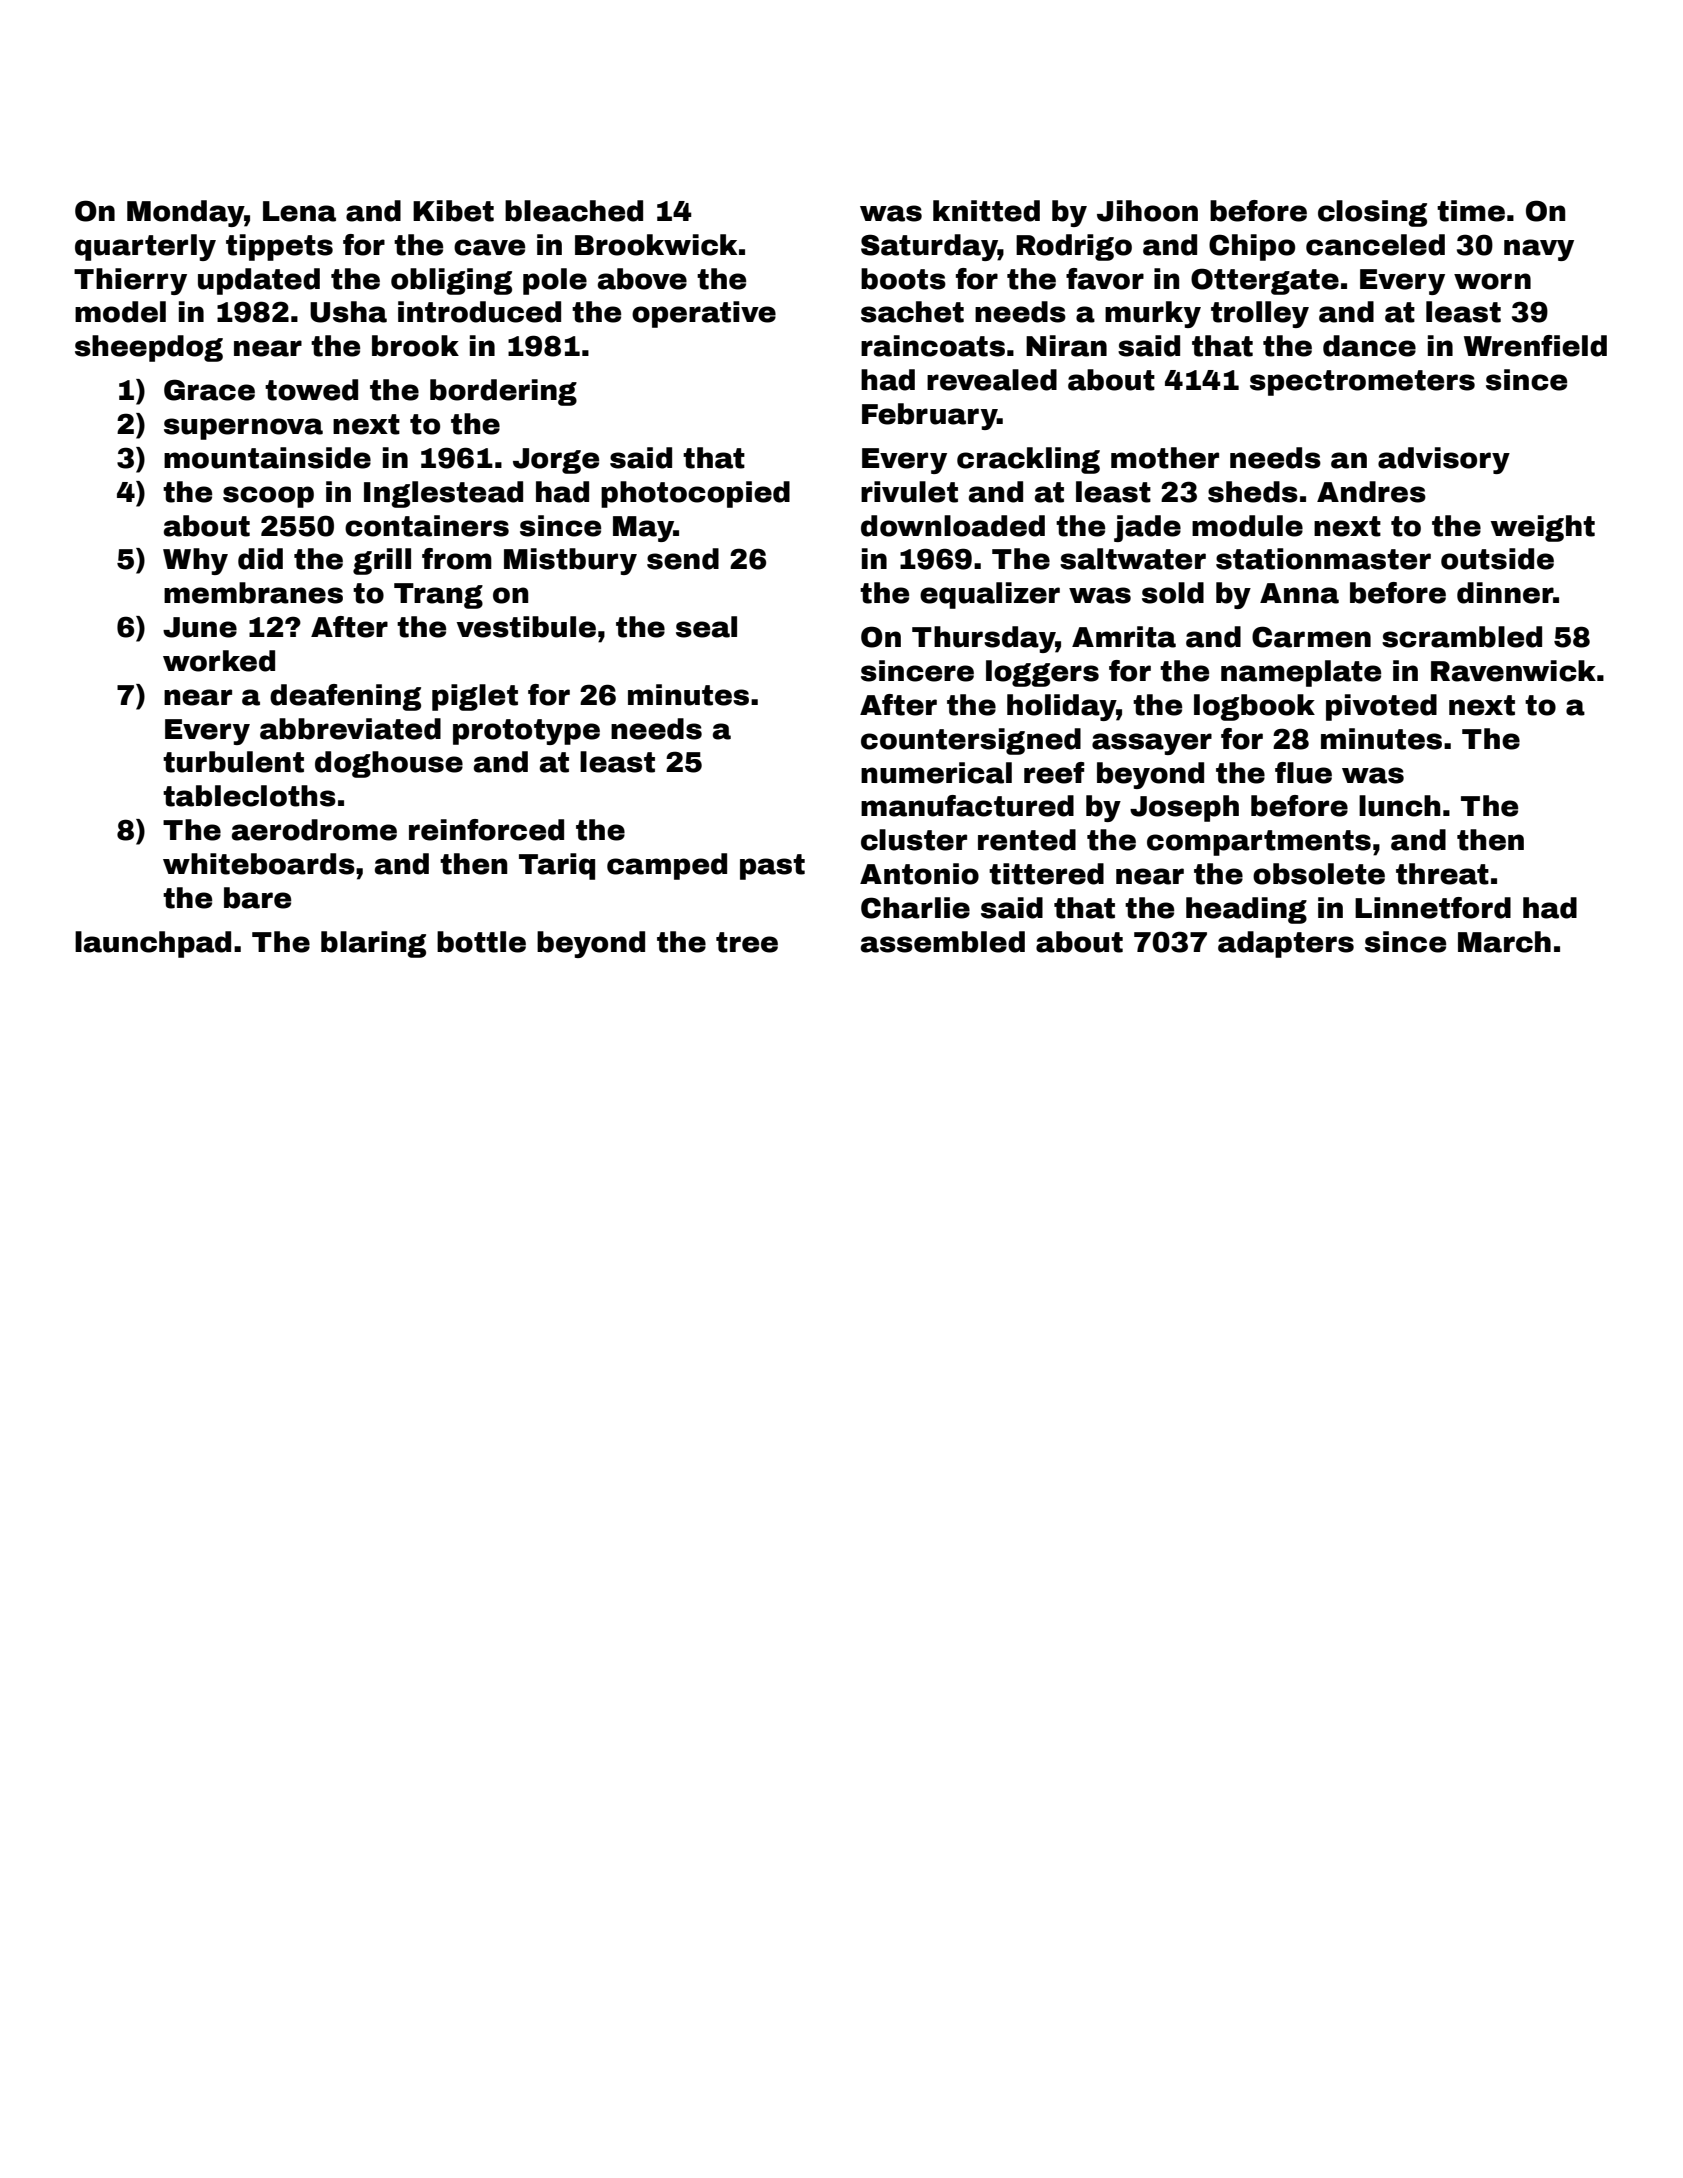  Describe the element at coordinates (503, 392) in the screenshot. I see `bordering` at that location.
